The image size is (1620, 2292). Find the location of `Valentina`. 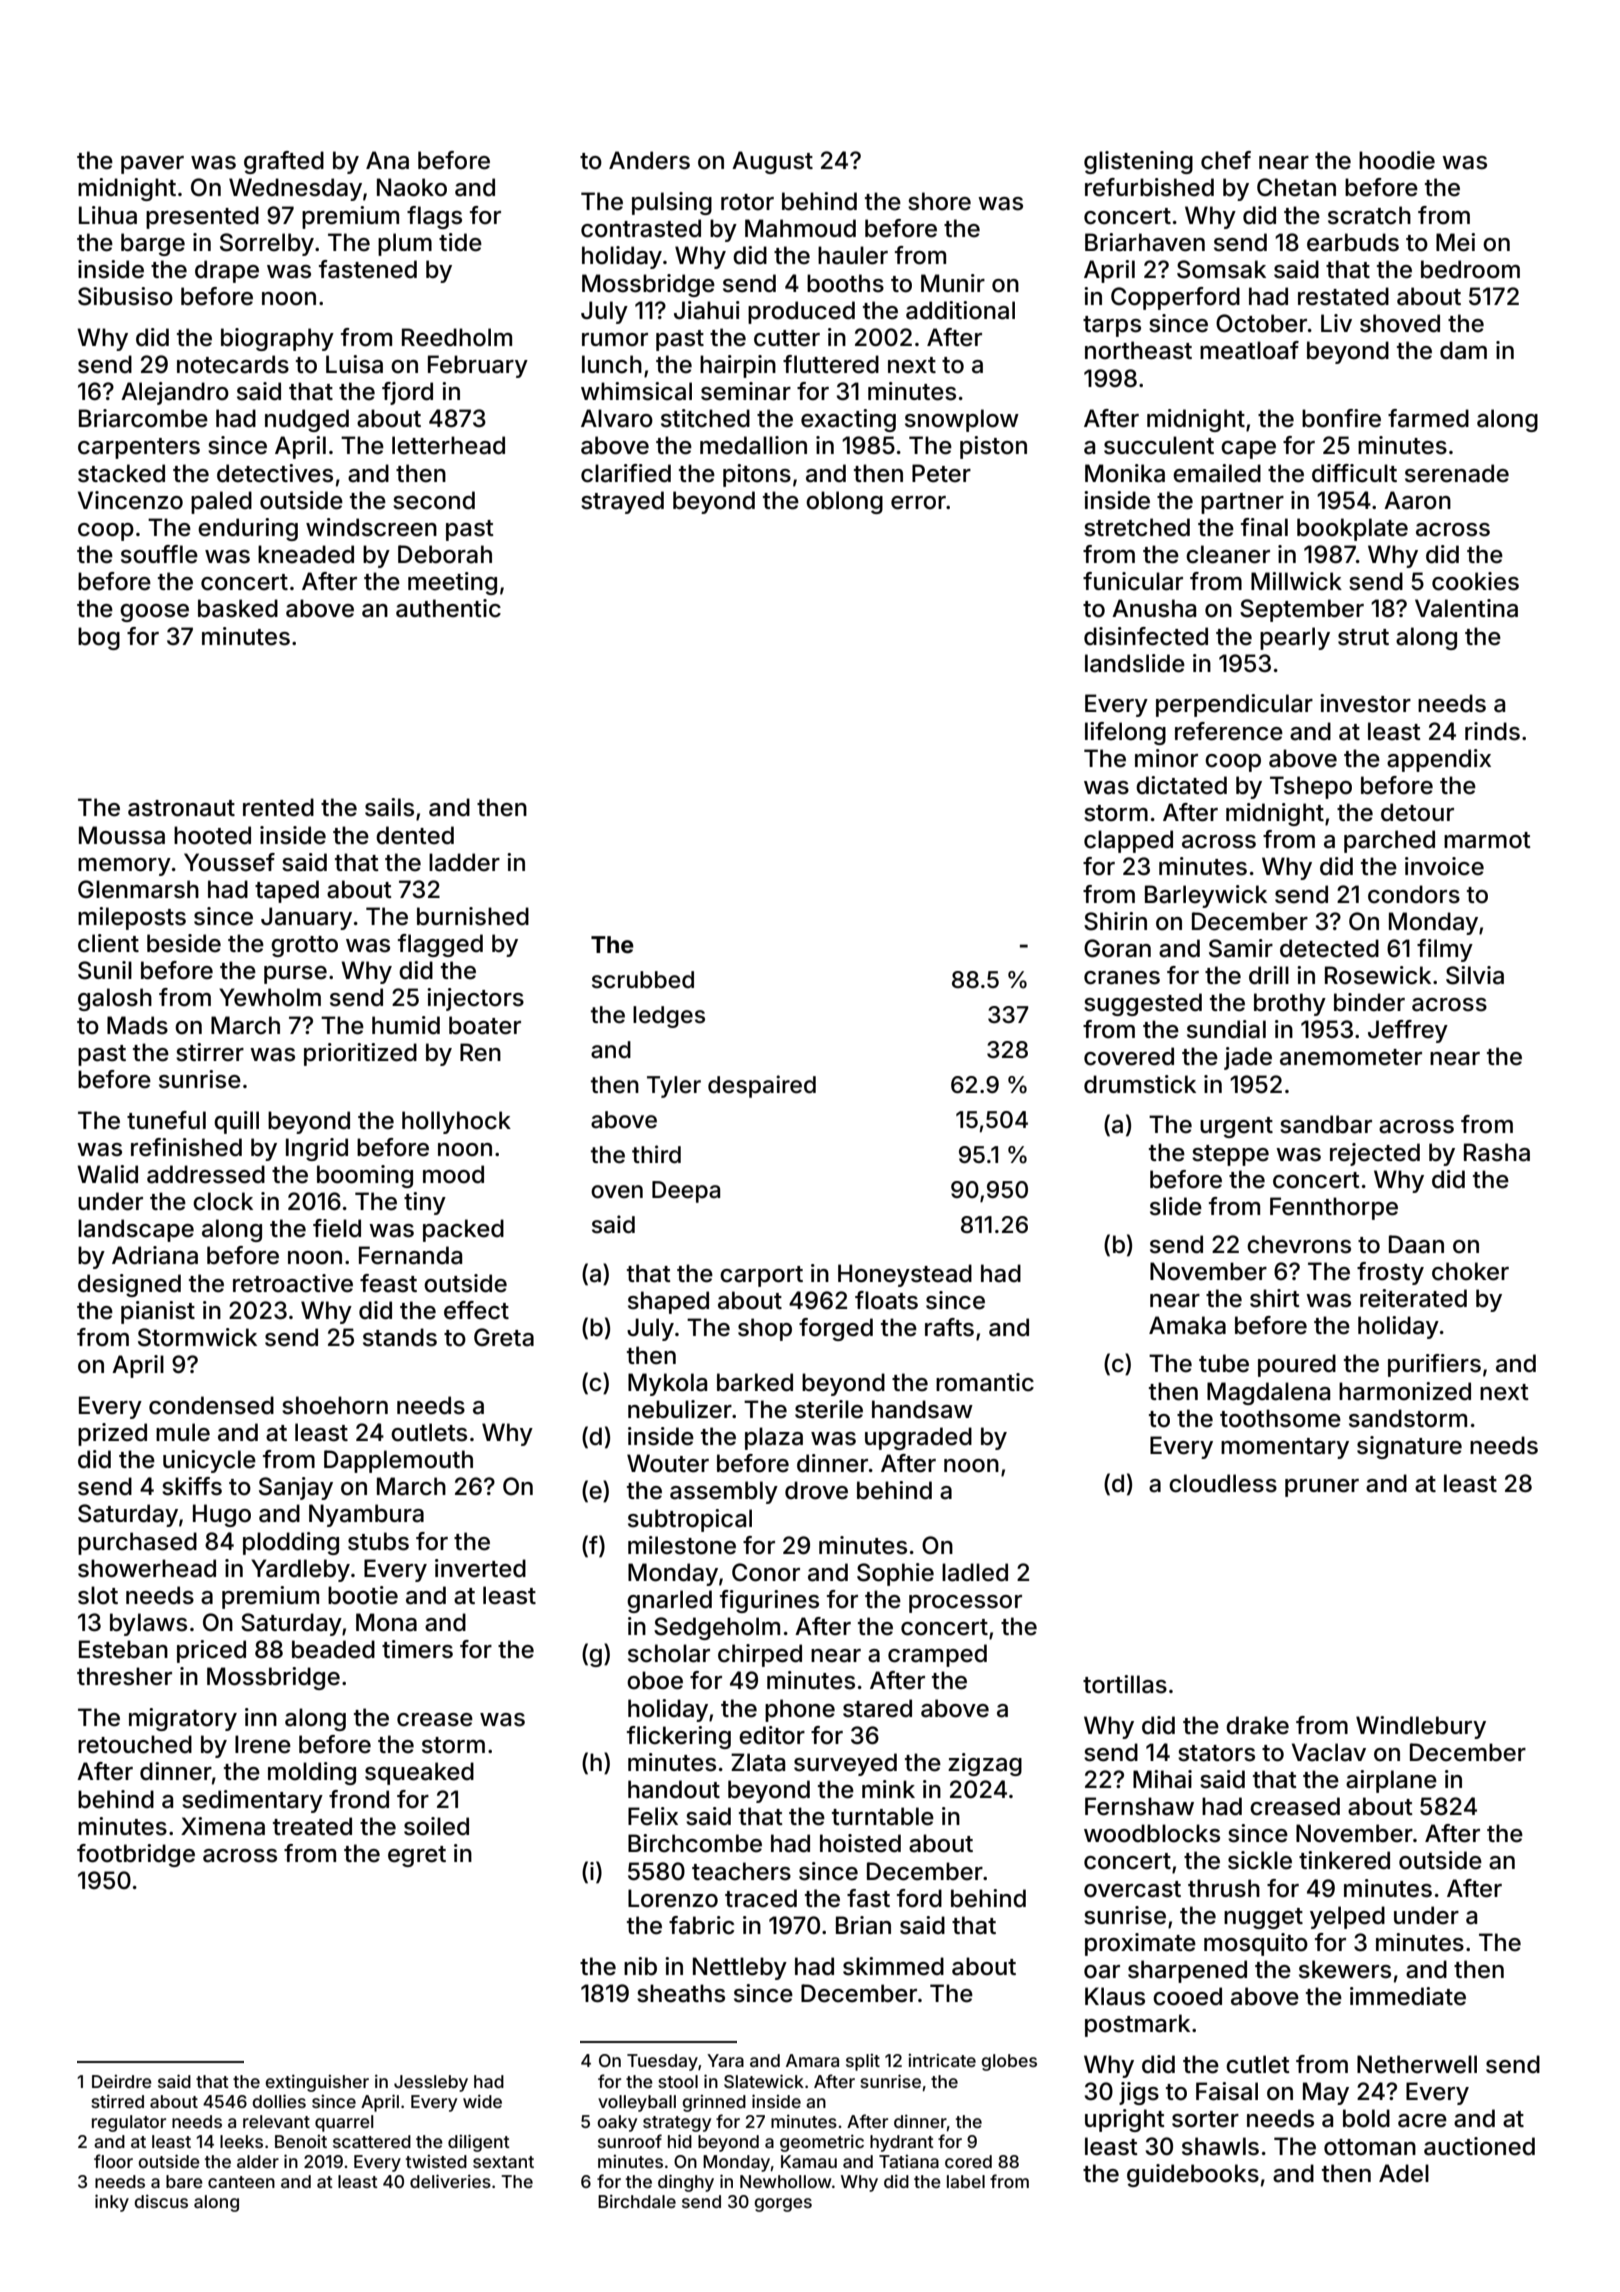

Valentina is located at coordinates (1466, 608).
